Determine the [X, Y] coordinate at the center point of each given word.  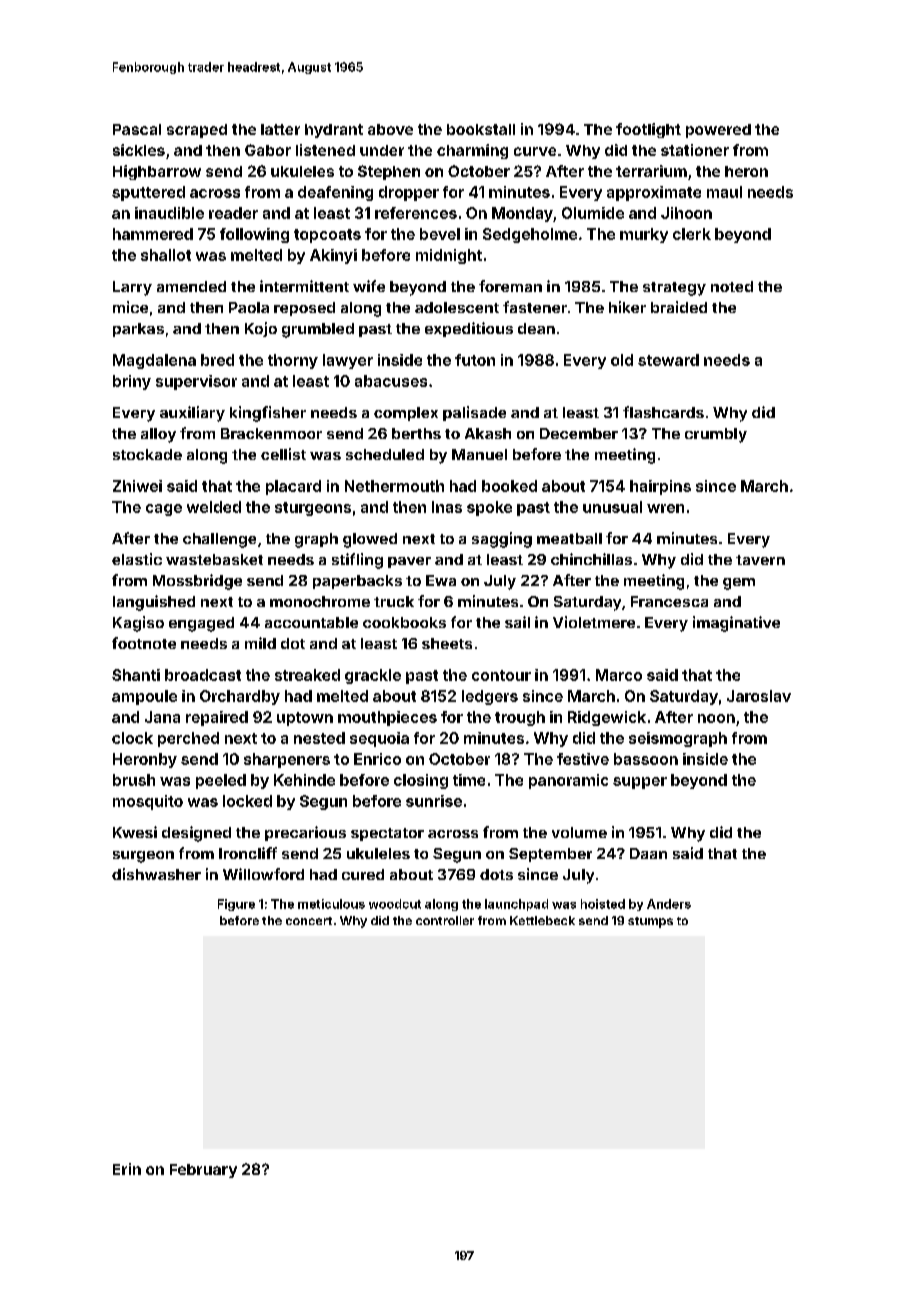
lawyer [348, 361]
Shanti [136, 675]
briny [132, 382]
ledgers [490, 697]
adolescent [457, 307]
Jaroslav [759, 696]
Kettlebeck [542, 920]
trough [520, 718]
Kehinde [304, 780]
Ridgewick [607, 718]
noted [732, 286]
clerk [692, 234]
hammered [153, 234]
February [203, 1171]
